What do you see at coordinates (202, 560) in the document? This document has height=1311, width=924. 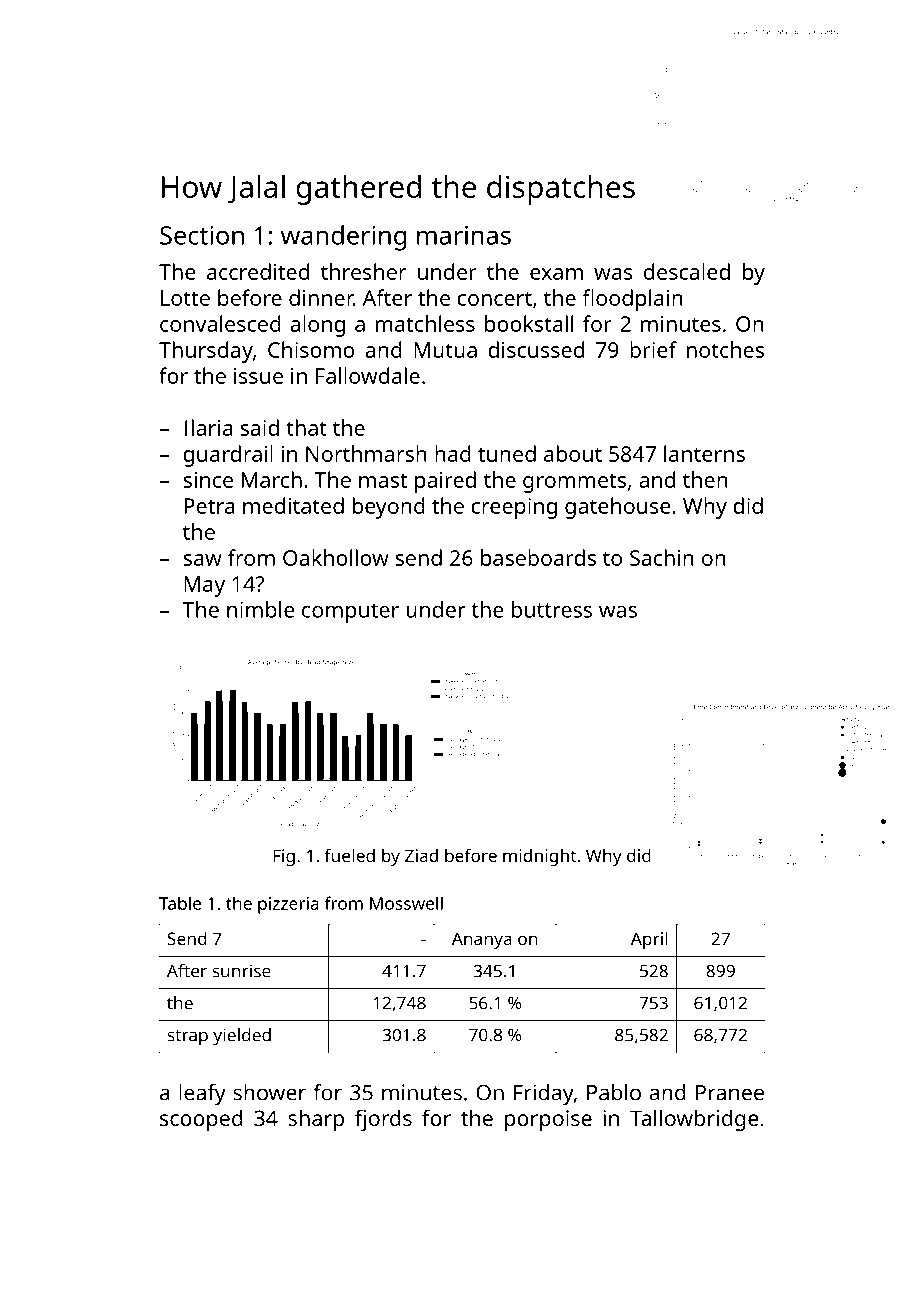 I see `saw` at bounding box center [202, 560].
